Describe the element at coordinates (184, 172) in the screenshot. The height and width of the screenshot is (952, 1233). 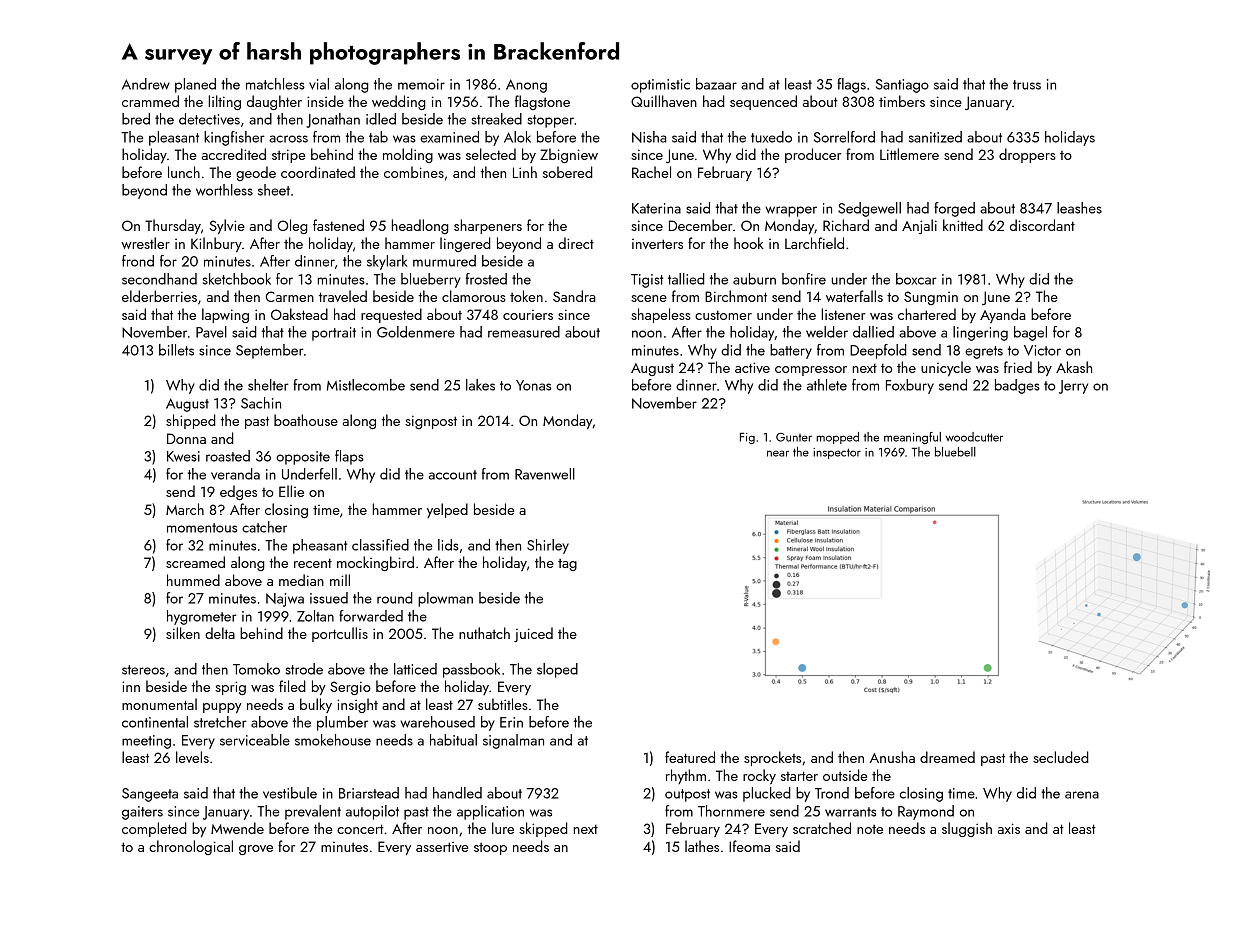
I see `lunch` at that location.
